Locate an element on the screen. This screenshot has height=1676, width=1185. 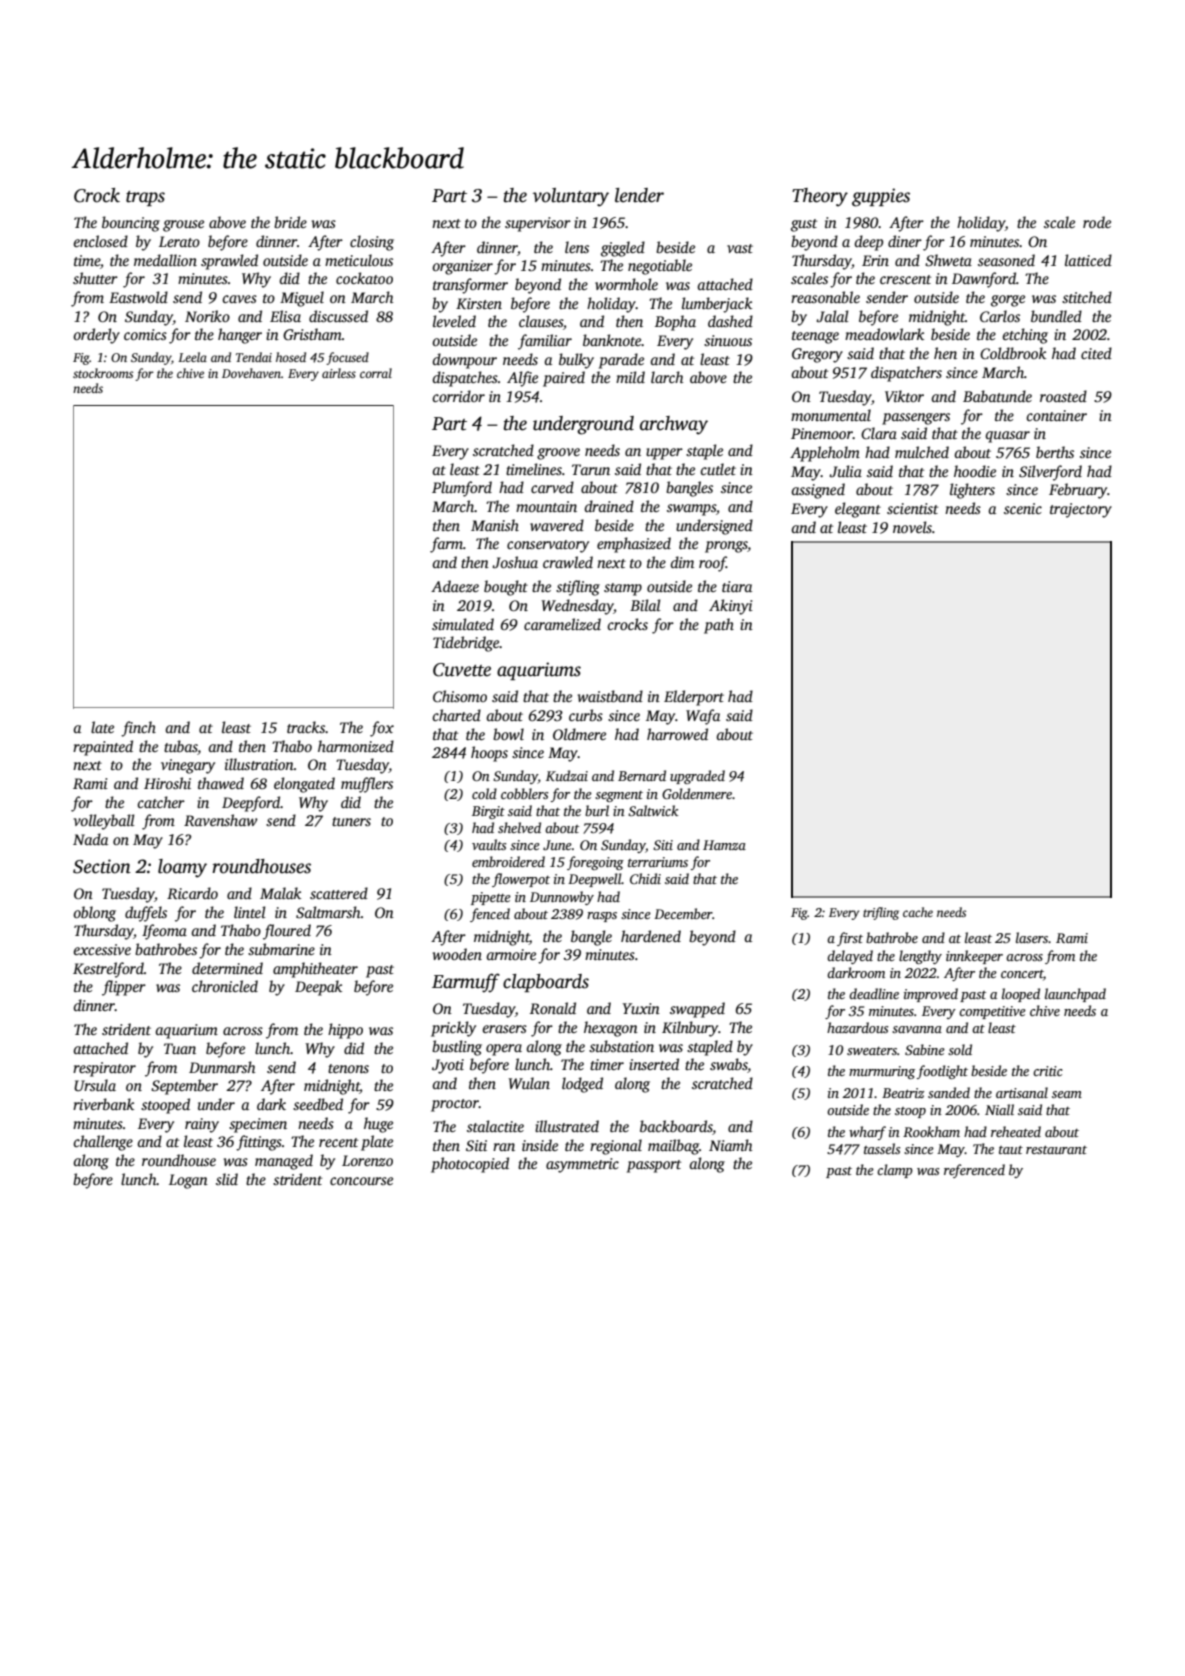
traps is located at coordinates (145, 198).
